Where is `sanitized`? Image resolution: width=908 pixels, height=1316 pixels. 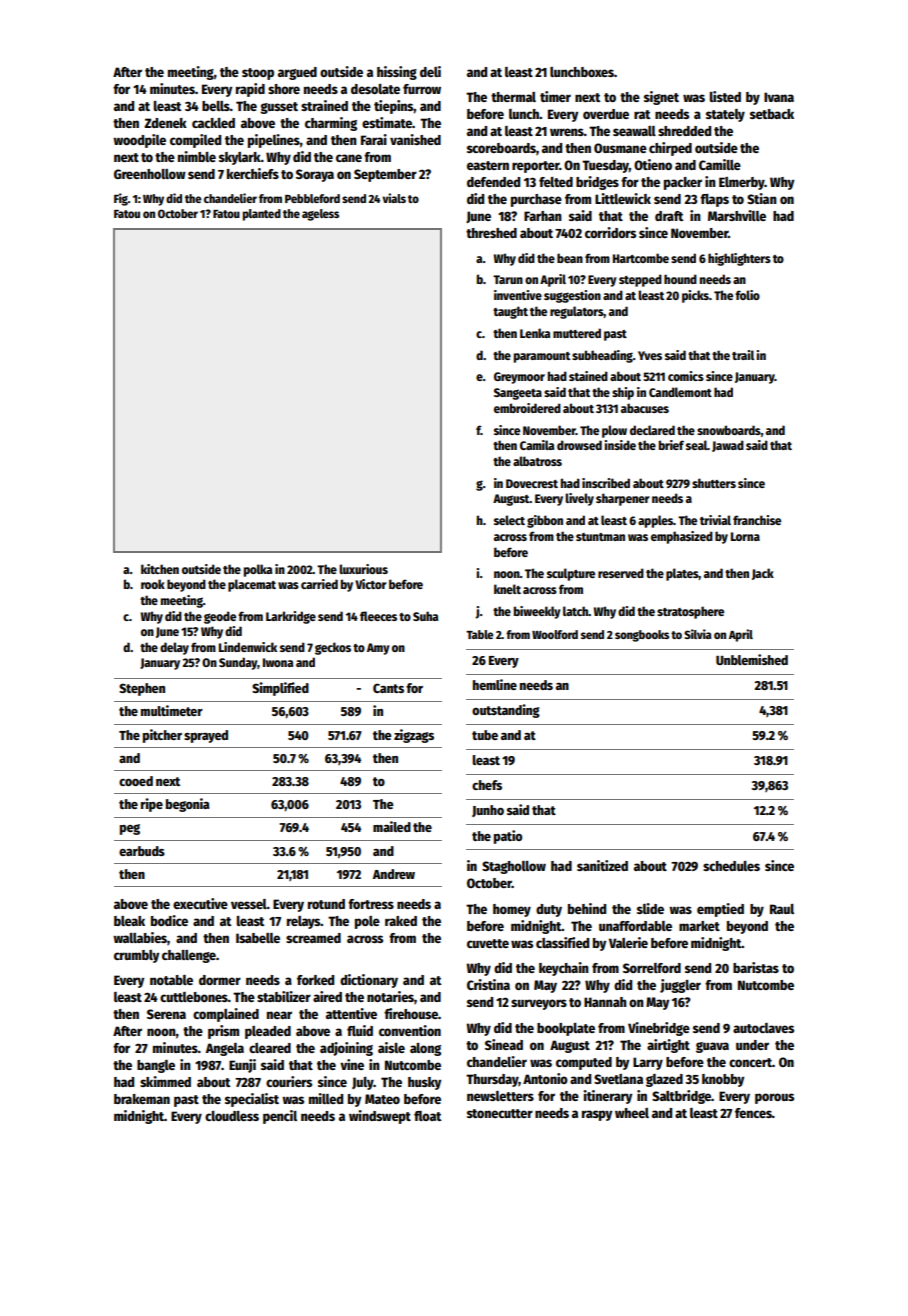
sanitized is located at coordinates (602, 865).
